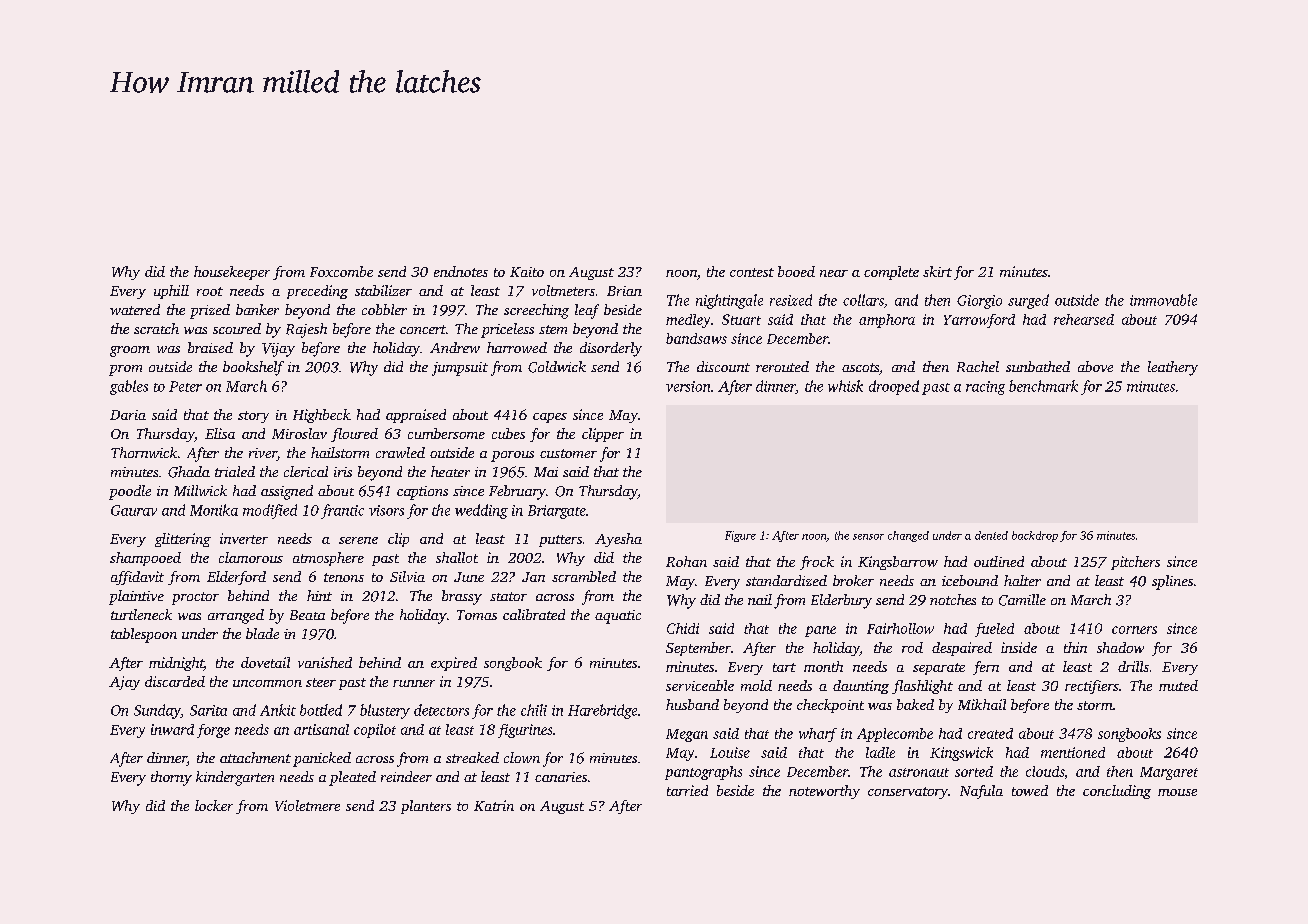 The height and width of the screenshot is (924, 1308). I want to click on corners, so click(1134, 630).
